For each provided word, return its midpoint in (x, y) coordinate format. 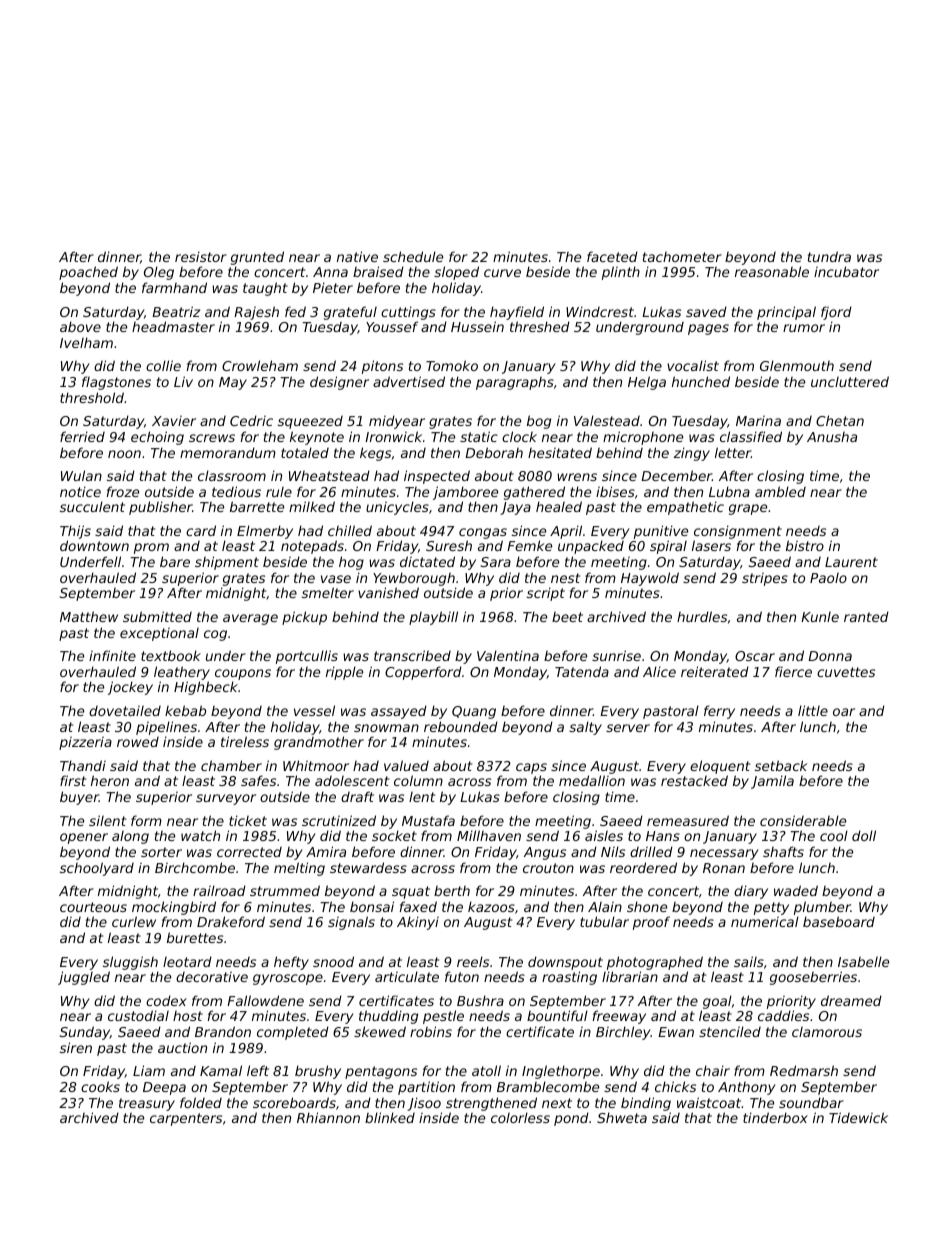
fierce (793, 671)
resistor (201, 256)
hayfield (517, 313)
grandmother (319, 743)
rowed (138, 742)
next (557, 1103)
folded (201, 1102)
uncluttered (850, 381)
